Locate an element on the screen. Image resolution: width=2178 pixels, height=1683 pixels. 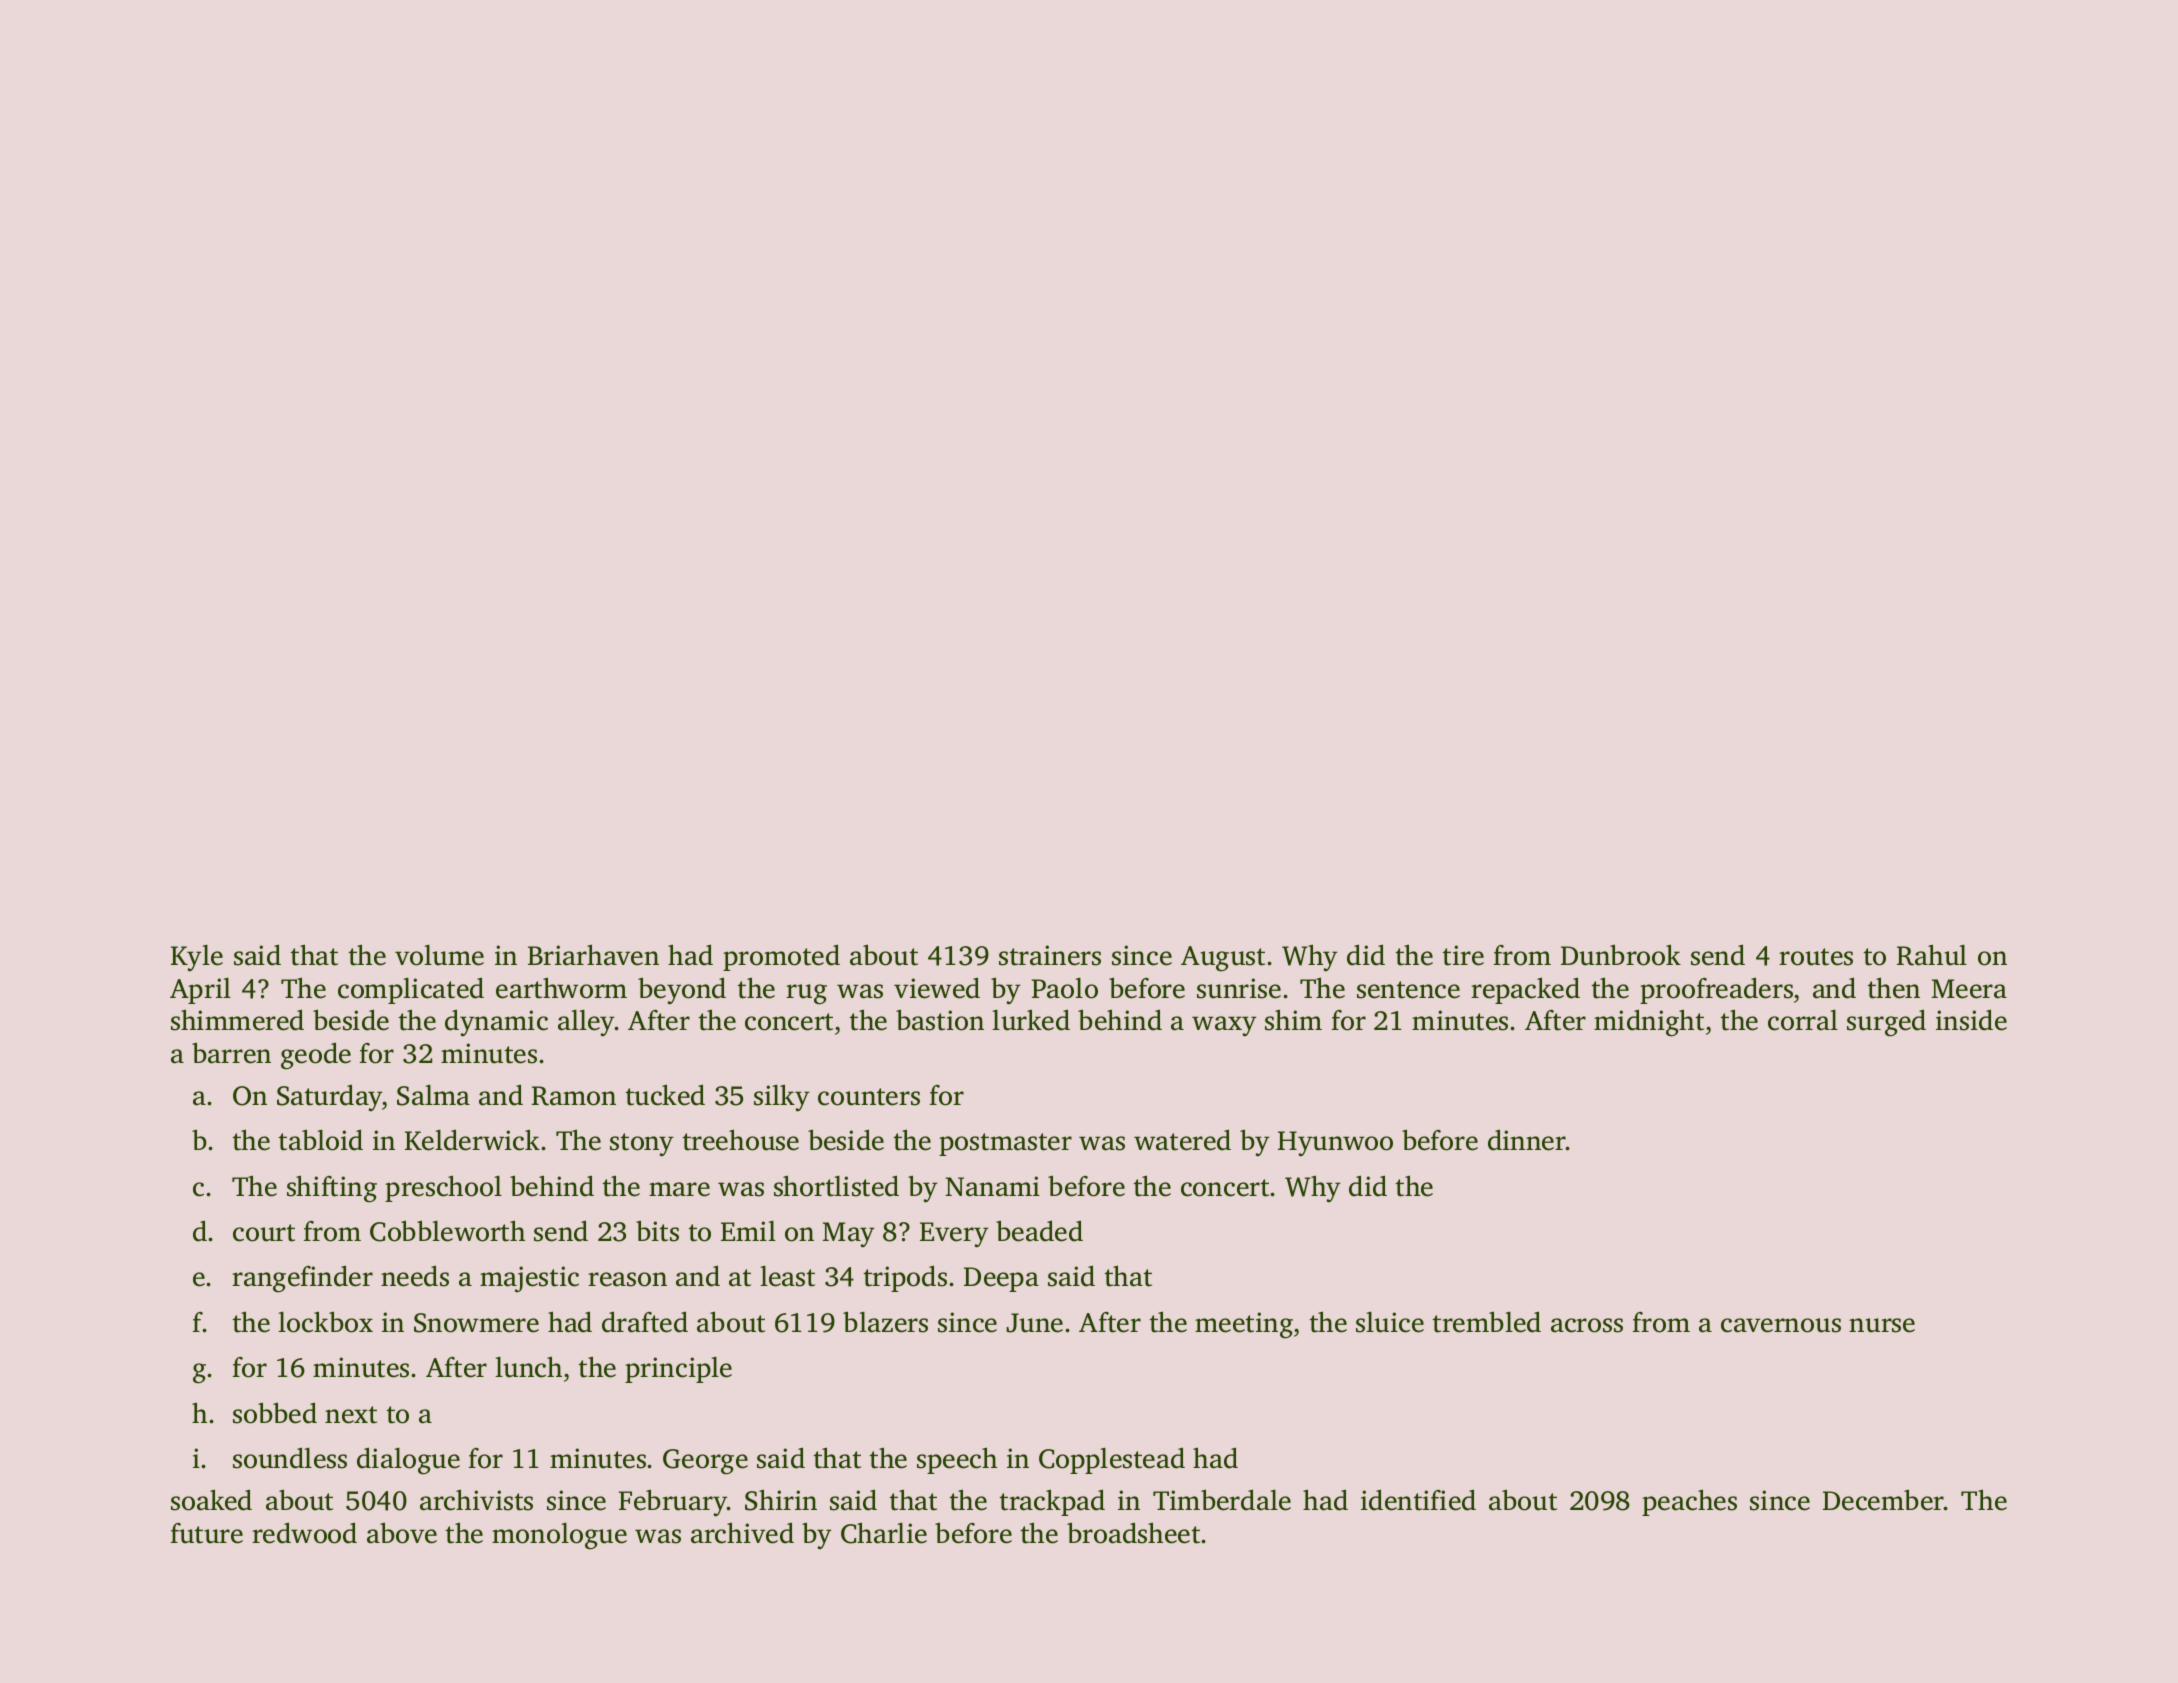
midnight is located at coordinates (1649, 1023).
